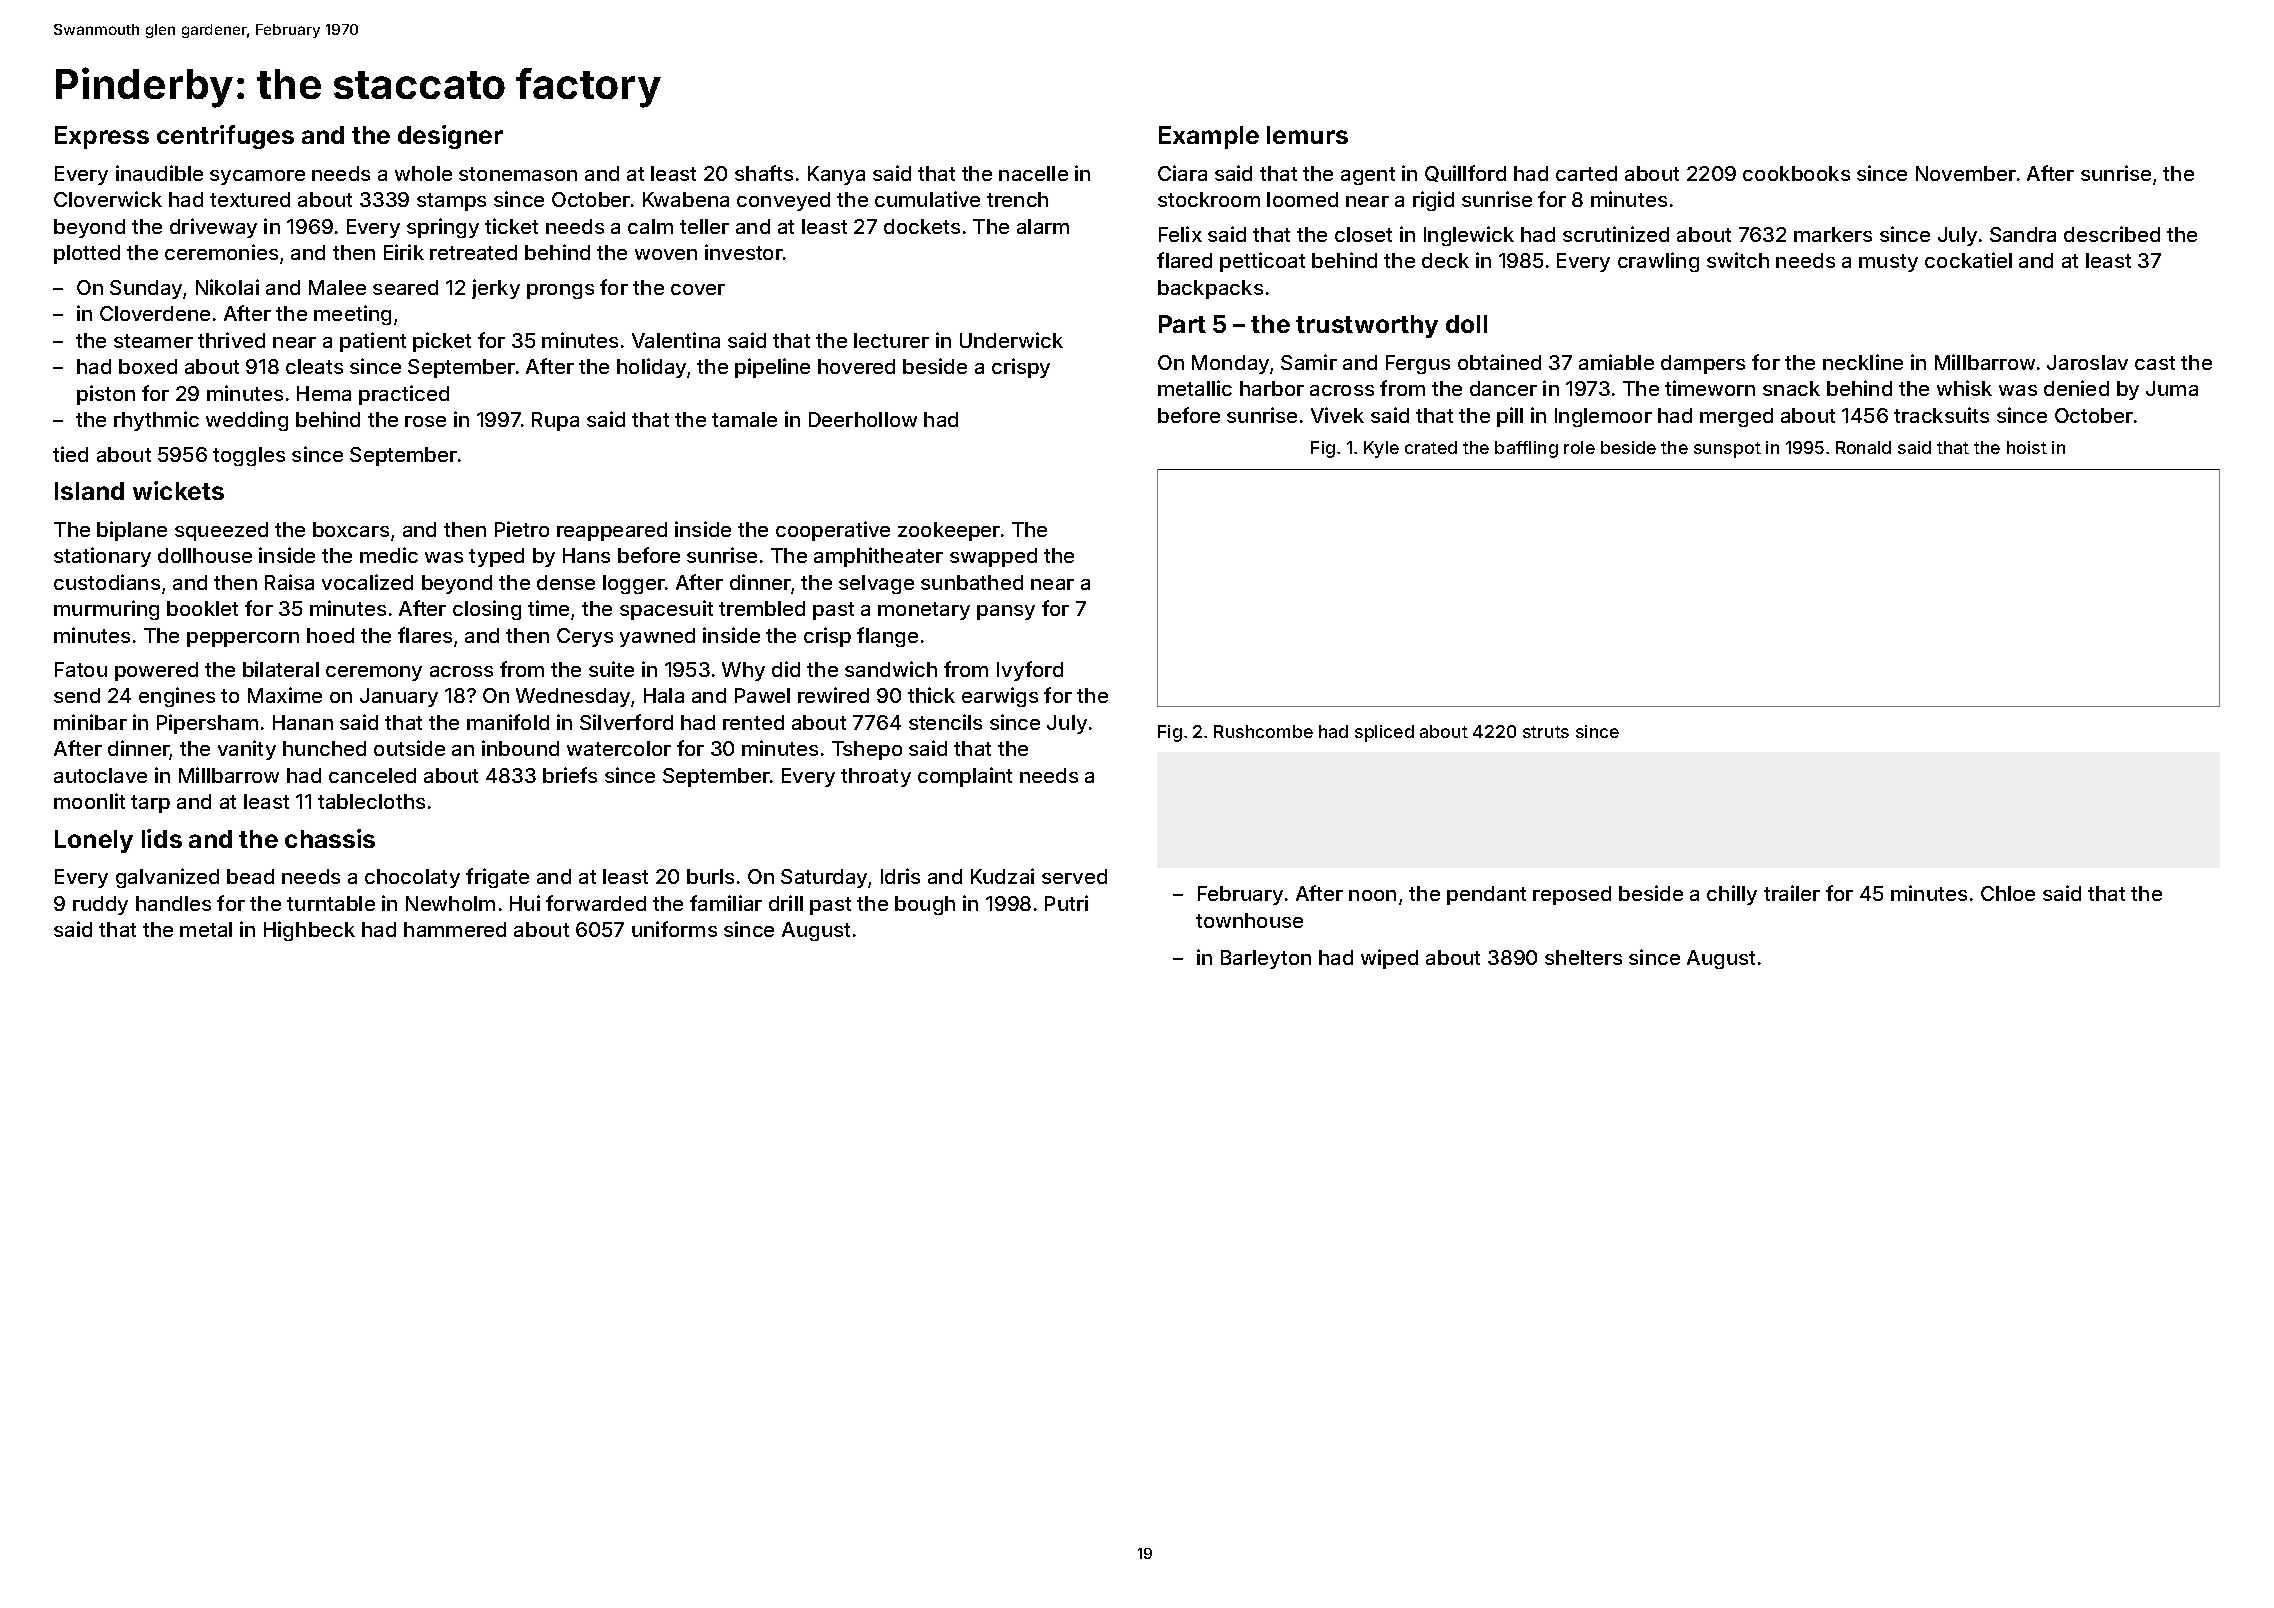  Describe the element at coordinates (450, 137) in the document. I see `designer` at that location.
